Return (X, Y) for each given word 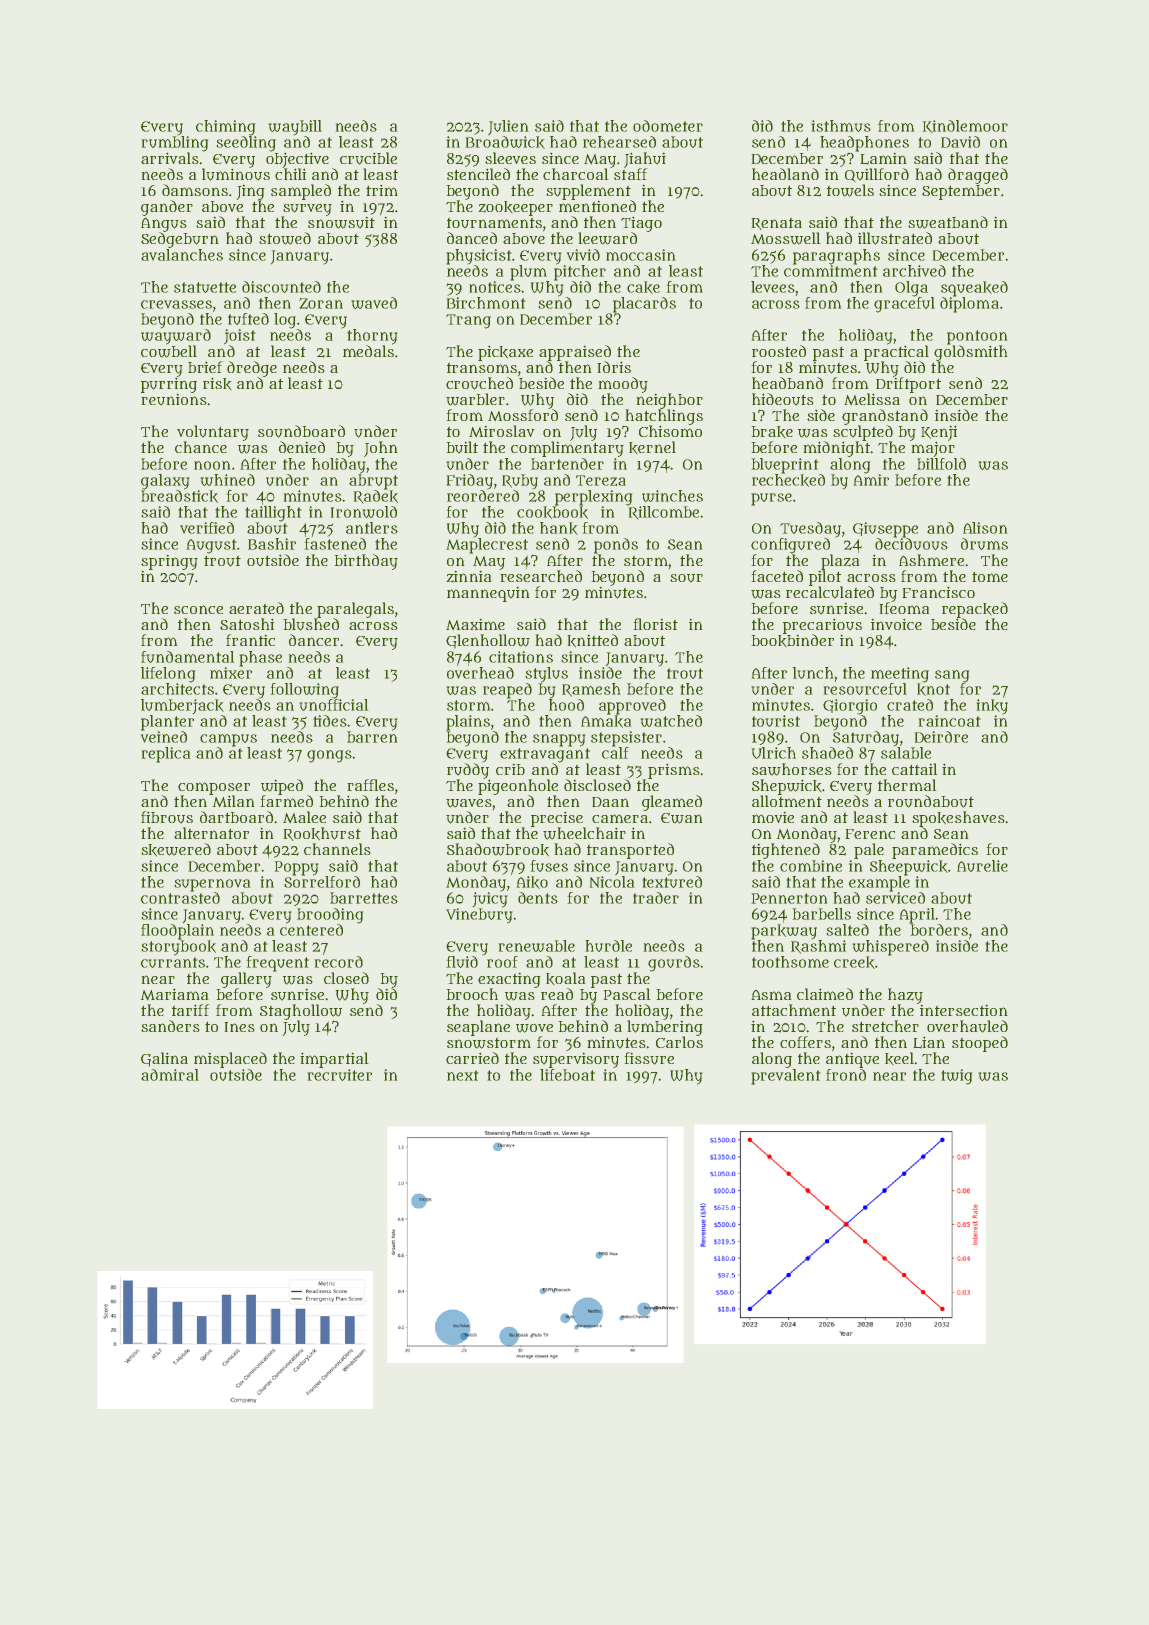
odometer (668, 126)
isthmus (841, 126)
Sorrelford (322, 881)
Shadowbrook (498, 850)
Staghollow (301, 1012)
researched (541, 576)
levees (773, 287)
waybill (295, 128)
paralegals (355, 610)
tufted (248, 319)
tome (990, 576)
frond (846, 1075)
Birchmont (486, 303)
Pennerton (789, 898)
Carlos (679, 1042)
